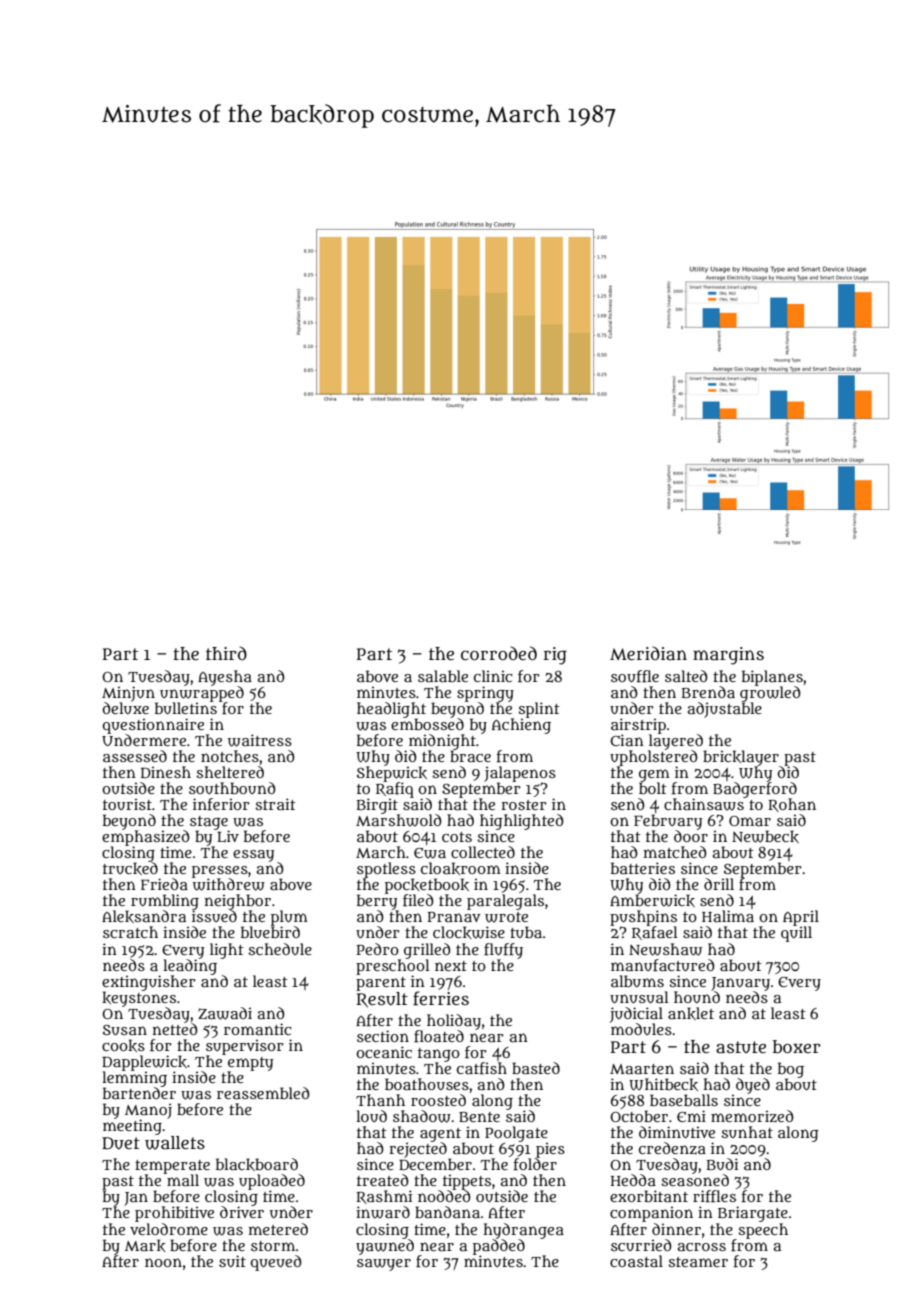 The width and height of the image is (924, 1308). Describe the element at coordinates (441, 998) in the image. I see `ferries` at that location.
